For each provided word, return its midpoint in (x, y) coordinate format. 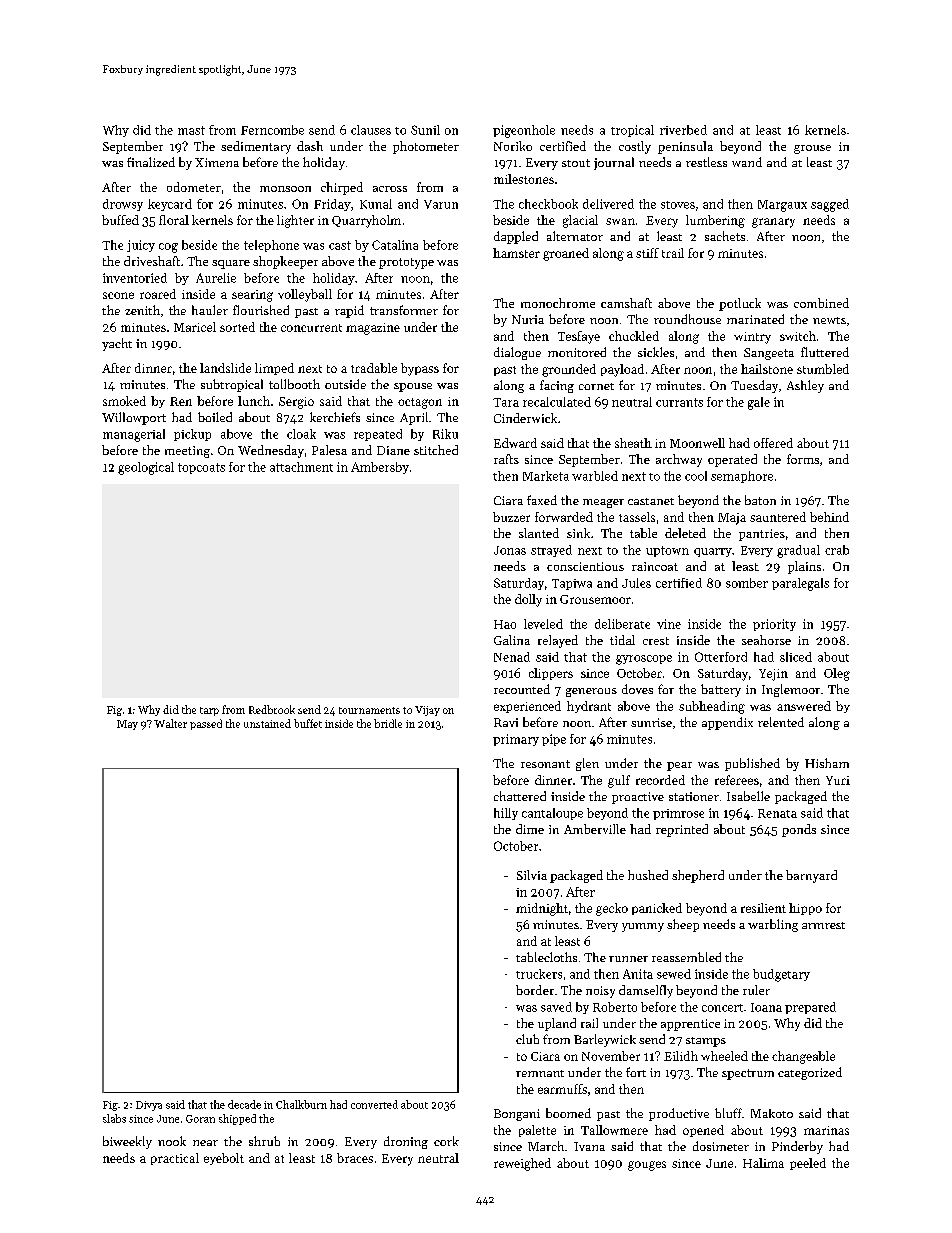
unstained (267, 723)
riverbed (683, 130)
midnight (542, 909)
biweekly (127, 1142)
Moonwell (697, 443)
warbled (595, 476)
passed (206, 724)
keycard (170, 205)
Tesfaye (579, 337)
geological (146, 468)
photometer (426, 147)
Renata (777, 813)
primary (516, 740)
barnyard (811, 876)
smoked (124, 401)
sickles (656, 352)
